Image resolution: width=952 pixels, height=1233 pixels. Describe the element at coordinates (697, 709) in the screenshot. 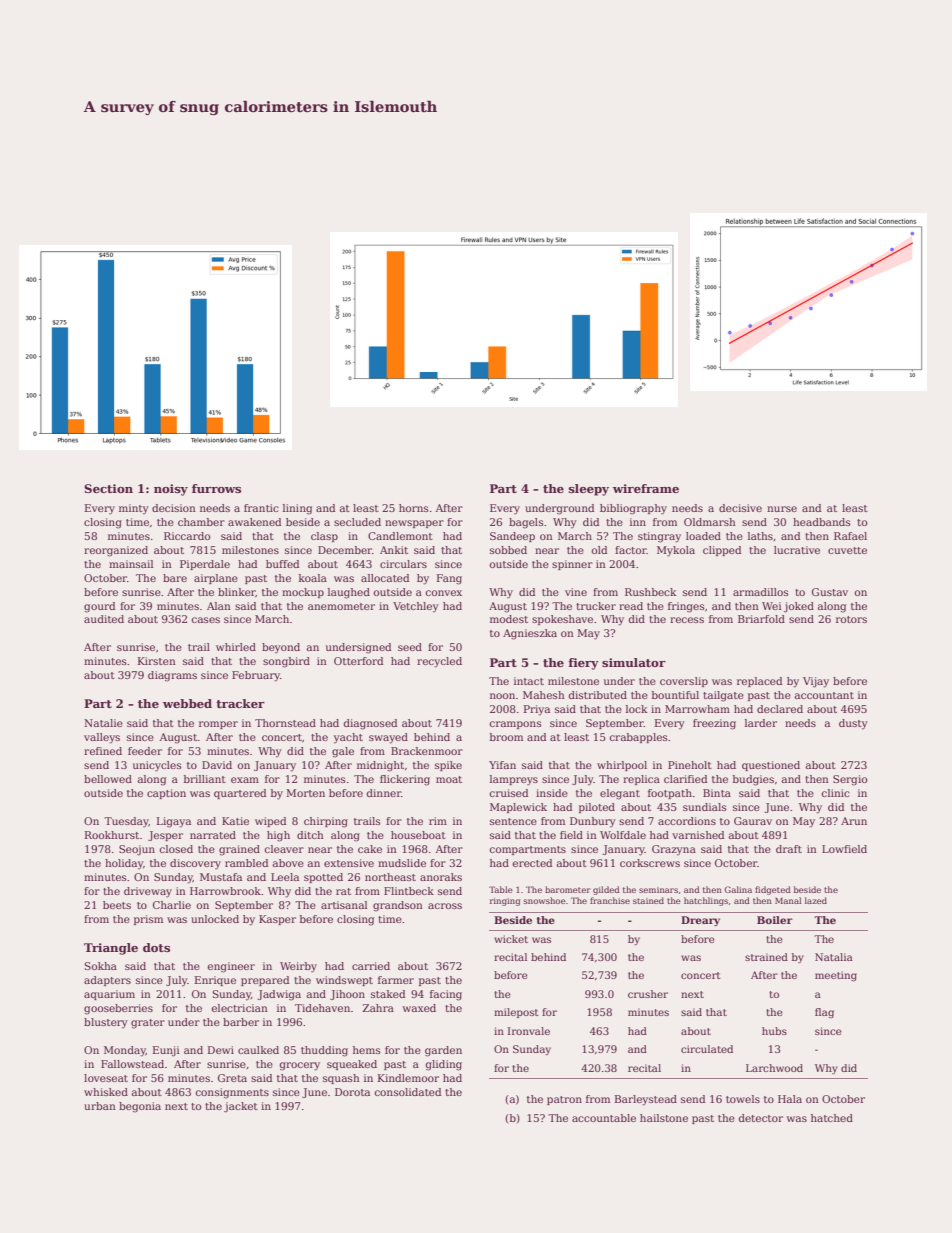

I see `Marrowham` at that location.
